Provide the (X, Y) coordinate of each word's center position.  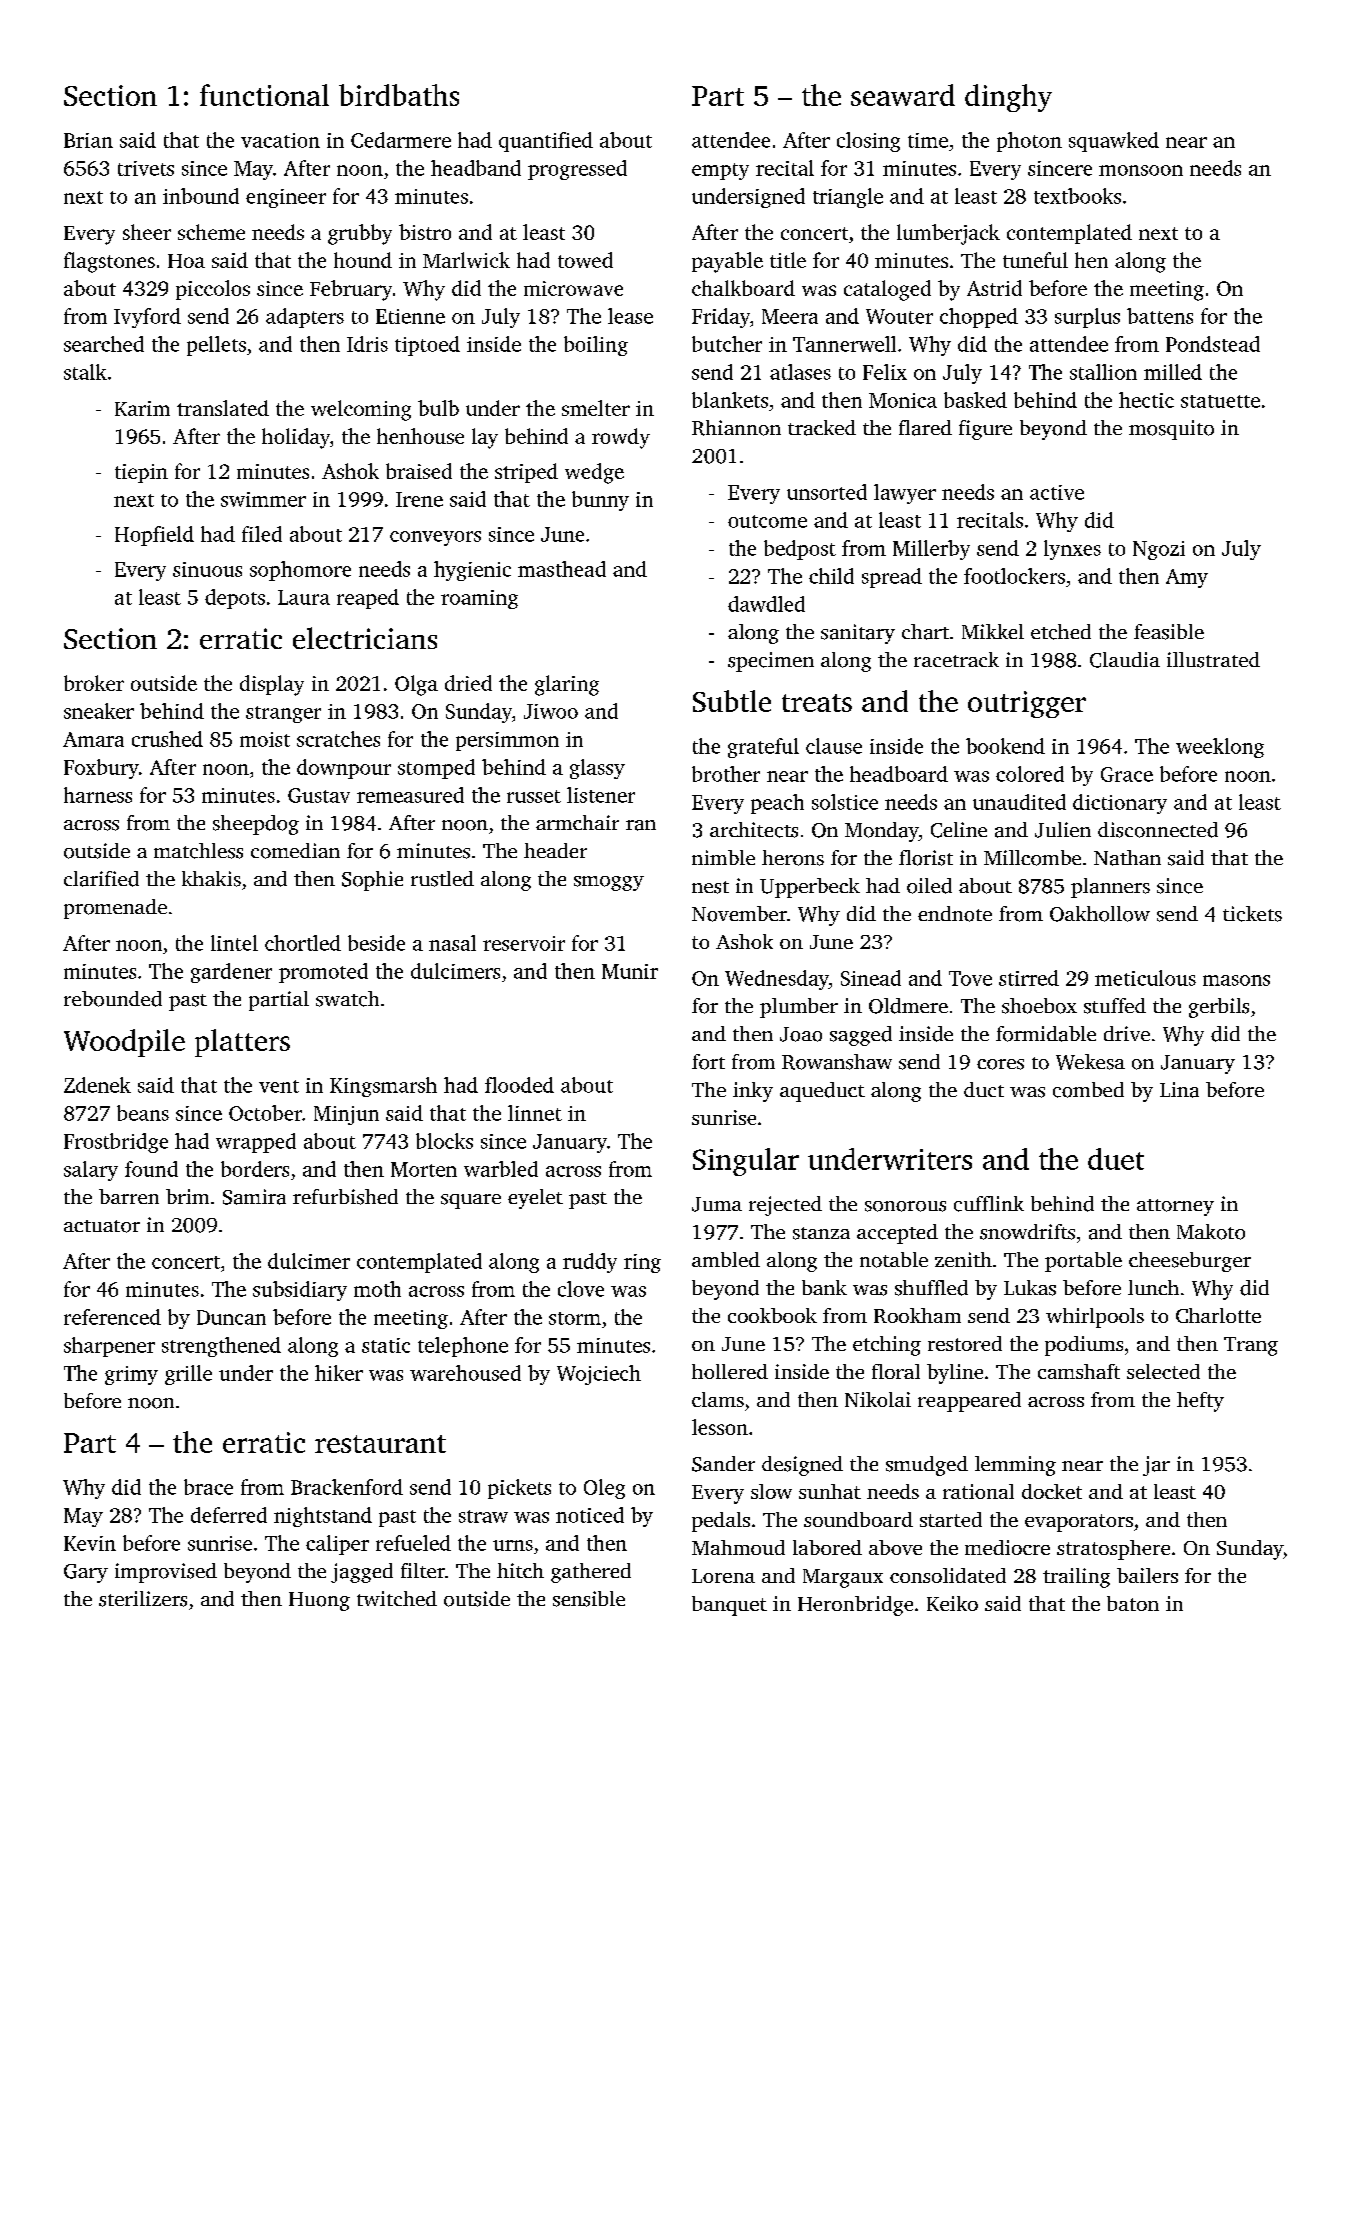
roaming (479, 599)
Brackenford (347, 1487)
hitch (520, 1570)
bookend (1005, 746)
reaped (368, 599)
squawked (1114, 142)
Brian (88, 140)
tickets (1252, 914)
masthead (562, 569)
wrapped (256, 1143)
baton (1133, 1603)
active (1057, 492)
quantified (546, 142)
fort (708, 1062)
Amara (93, 739)
